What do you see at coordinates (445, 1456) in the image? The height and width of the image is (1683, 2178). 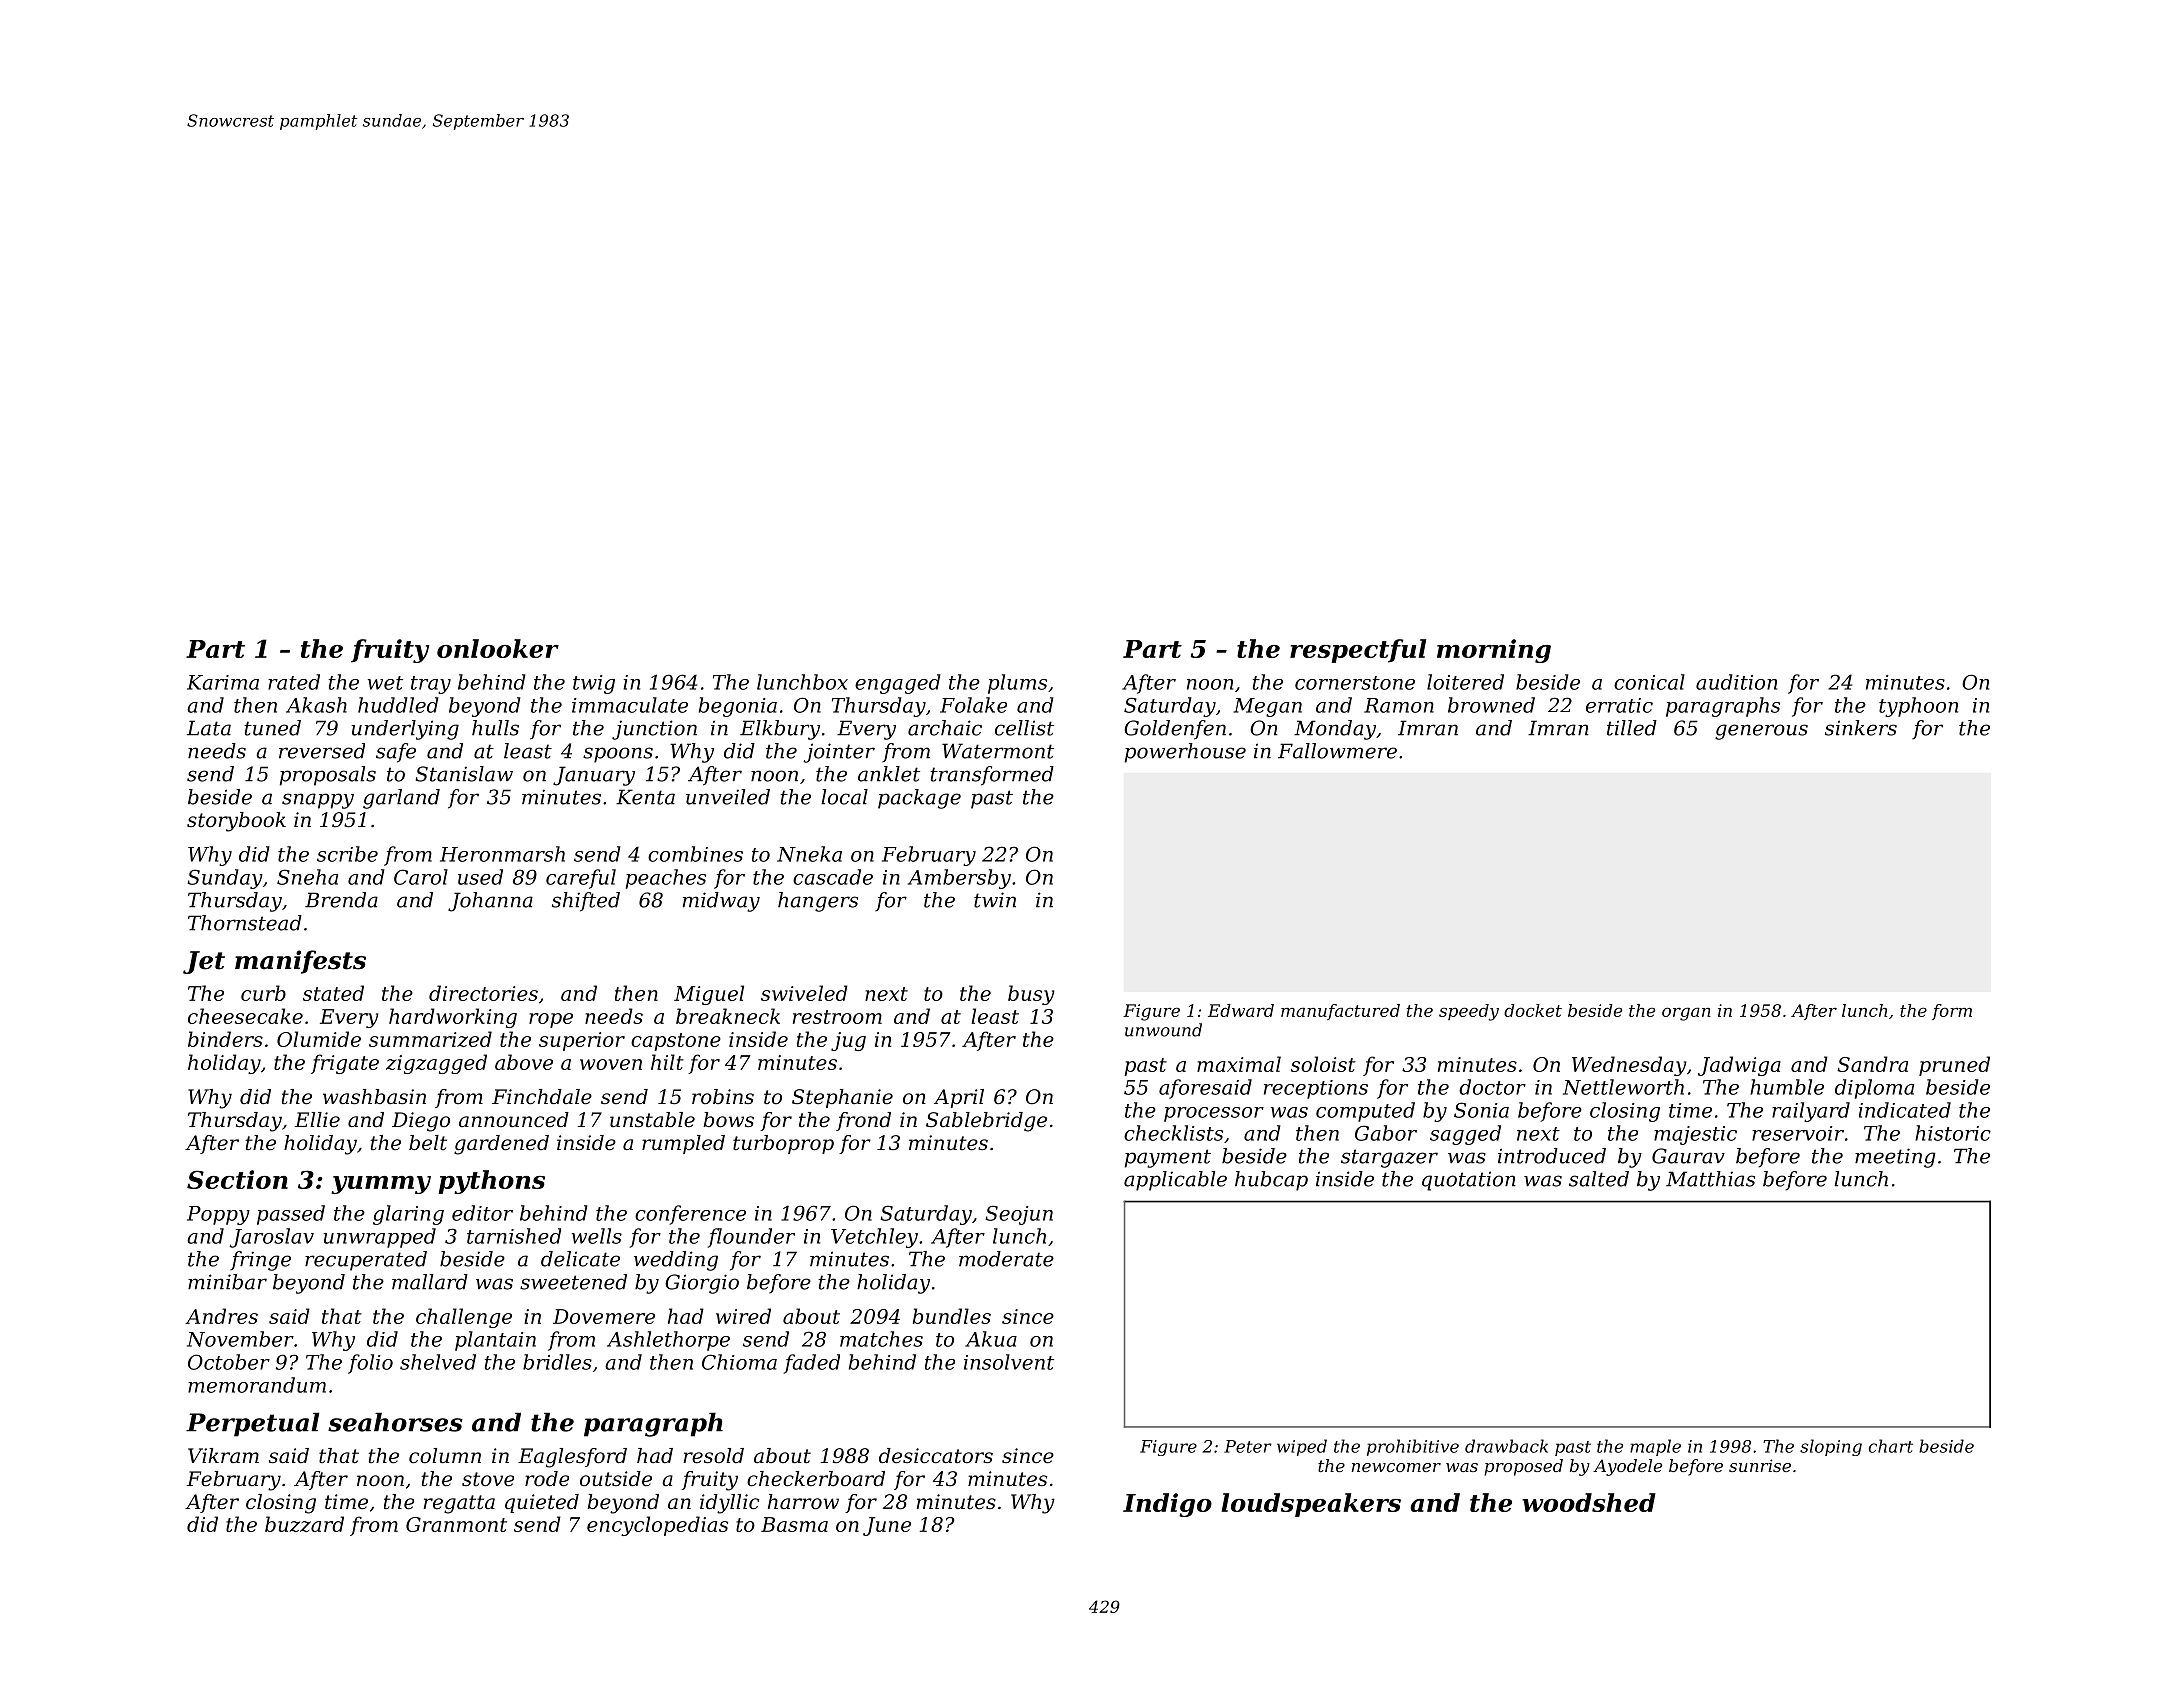 I see `column` at bounding box center [445, 1456].
